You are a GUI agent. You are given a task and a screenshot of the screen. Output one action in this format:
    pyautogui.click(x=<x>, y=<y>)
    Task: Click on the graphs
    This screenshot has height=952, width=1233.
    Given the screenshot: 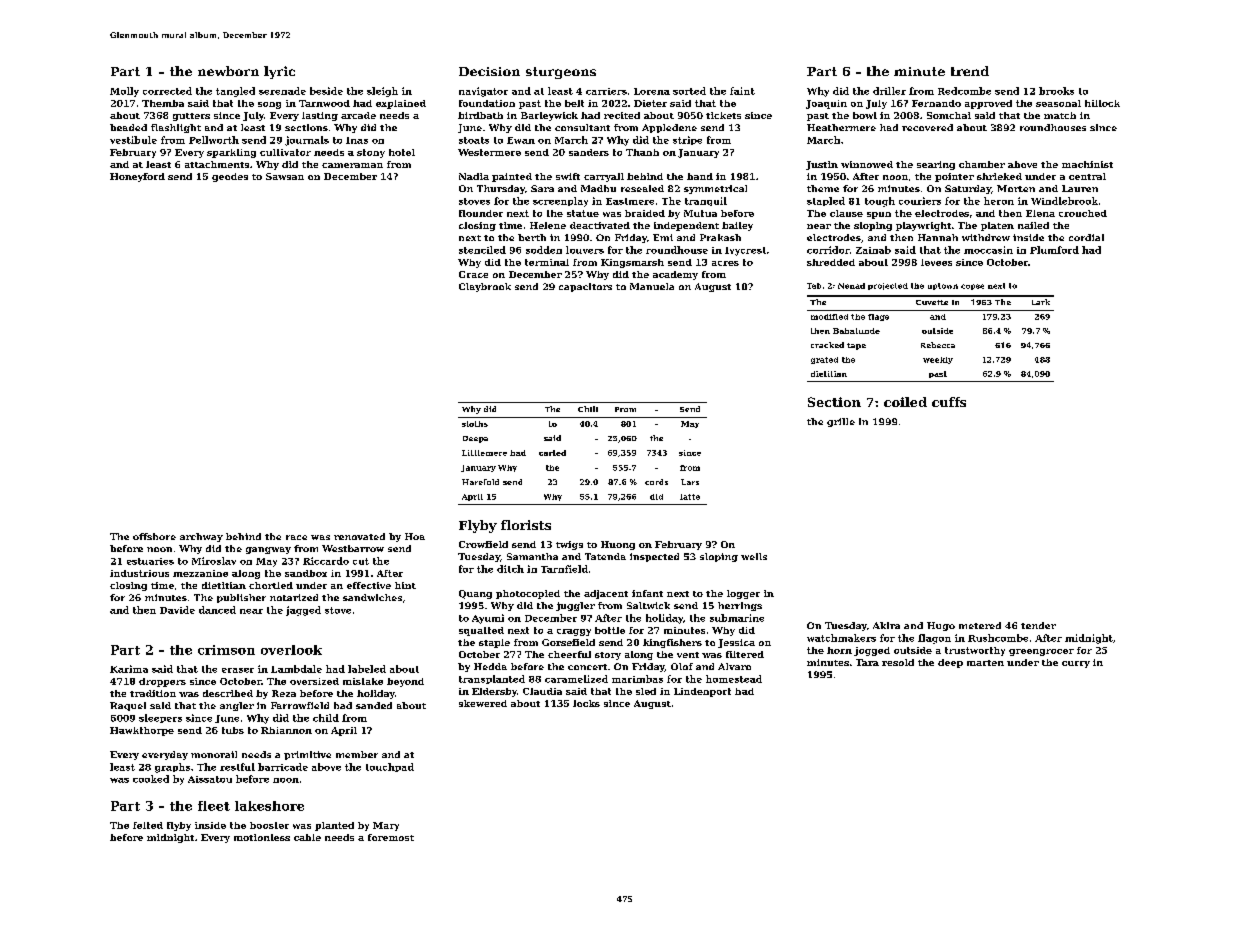 What is the action you would take?
    pyautogui.click(x=172, y=768)
